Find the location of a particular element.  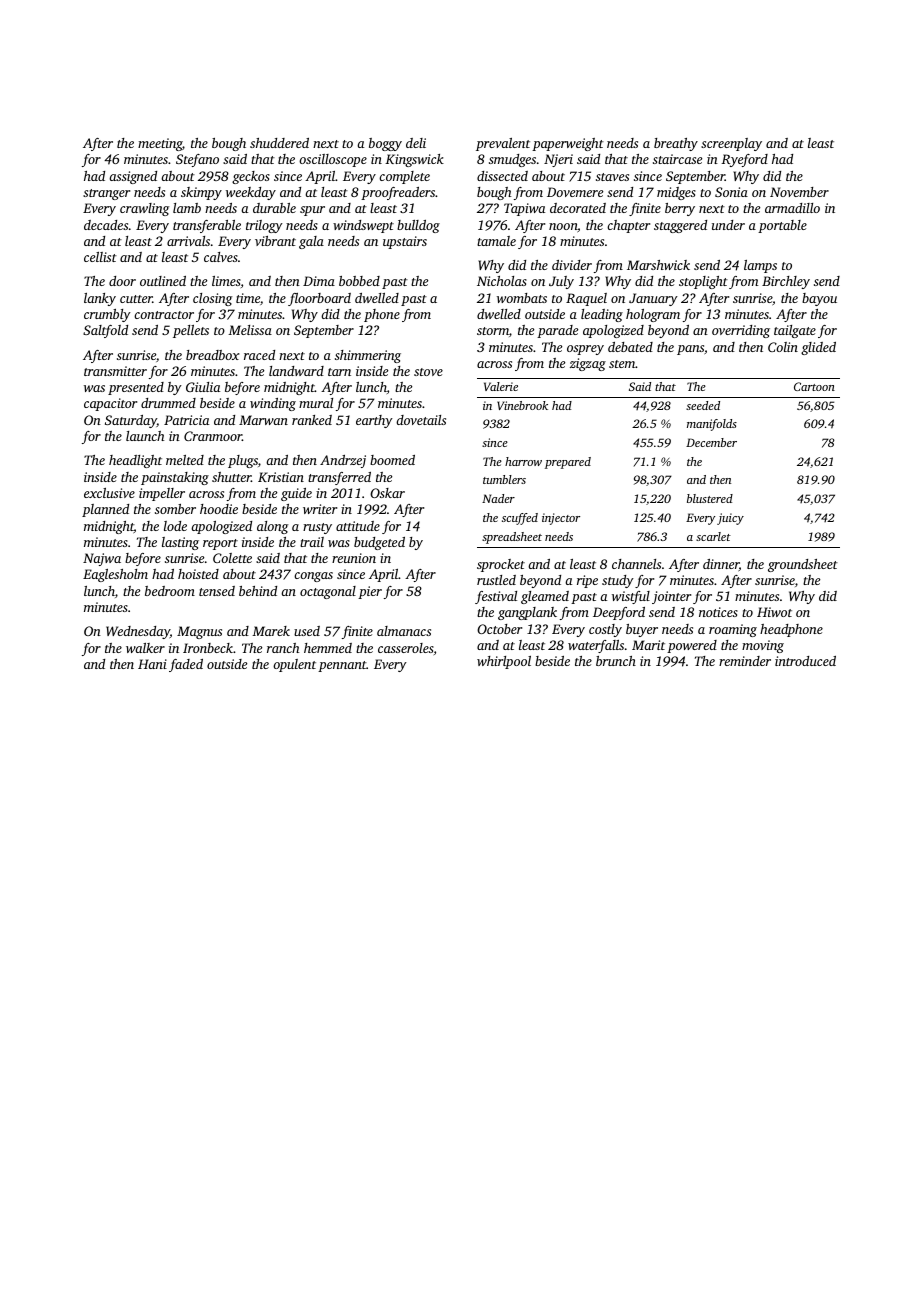

deli is located at coordinates (416, 143).
